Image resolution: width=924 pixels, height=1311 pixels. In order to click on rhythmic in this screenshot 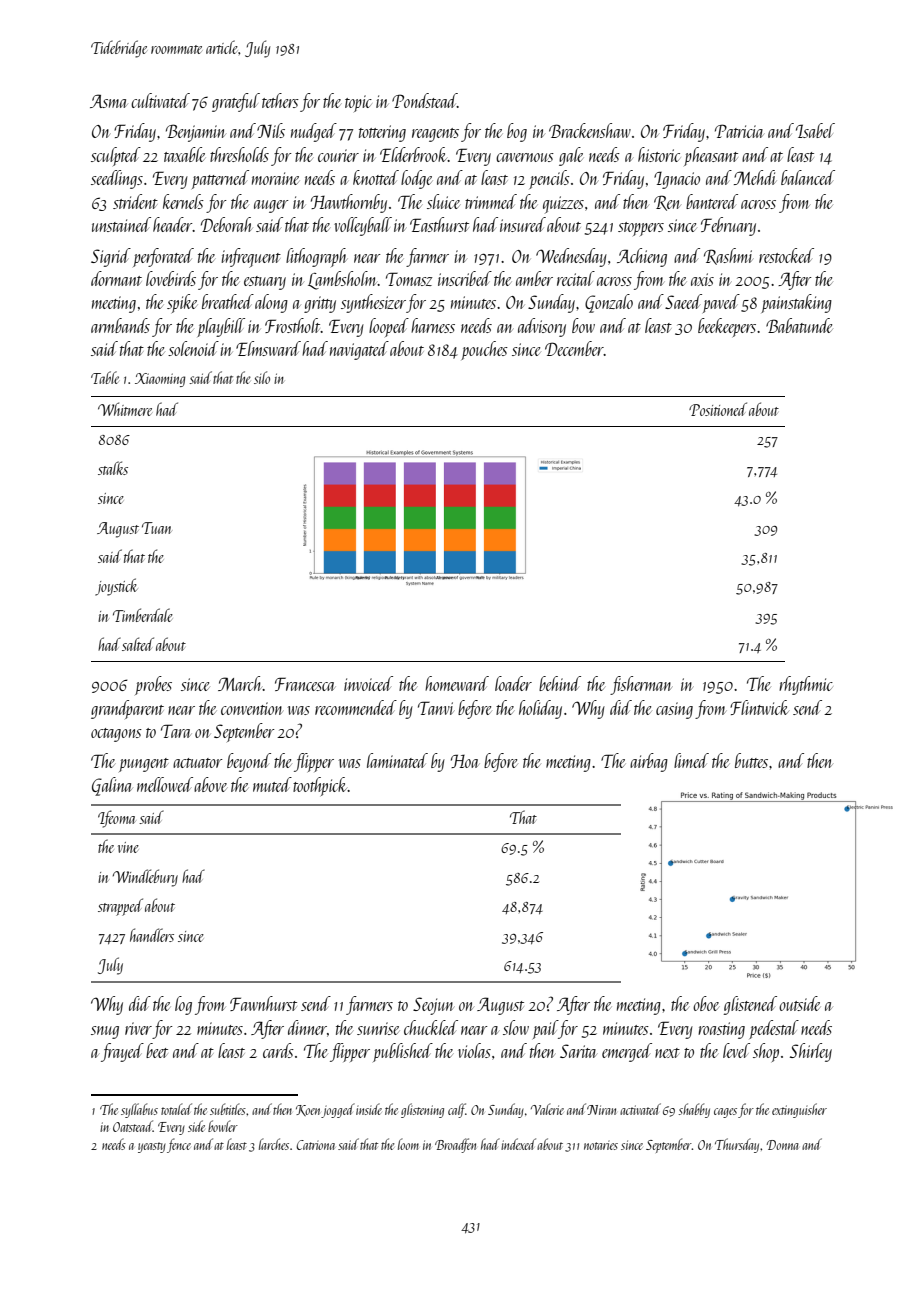, I will do `click(806, 685)`.
